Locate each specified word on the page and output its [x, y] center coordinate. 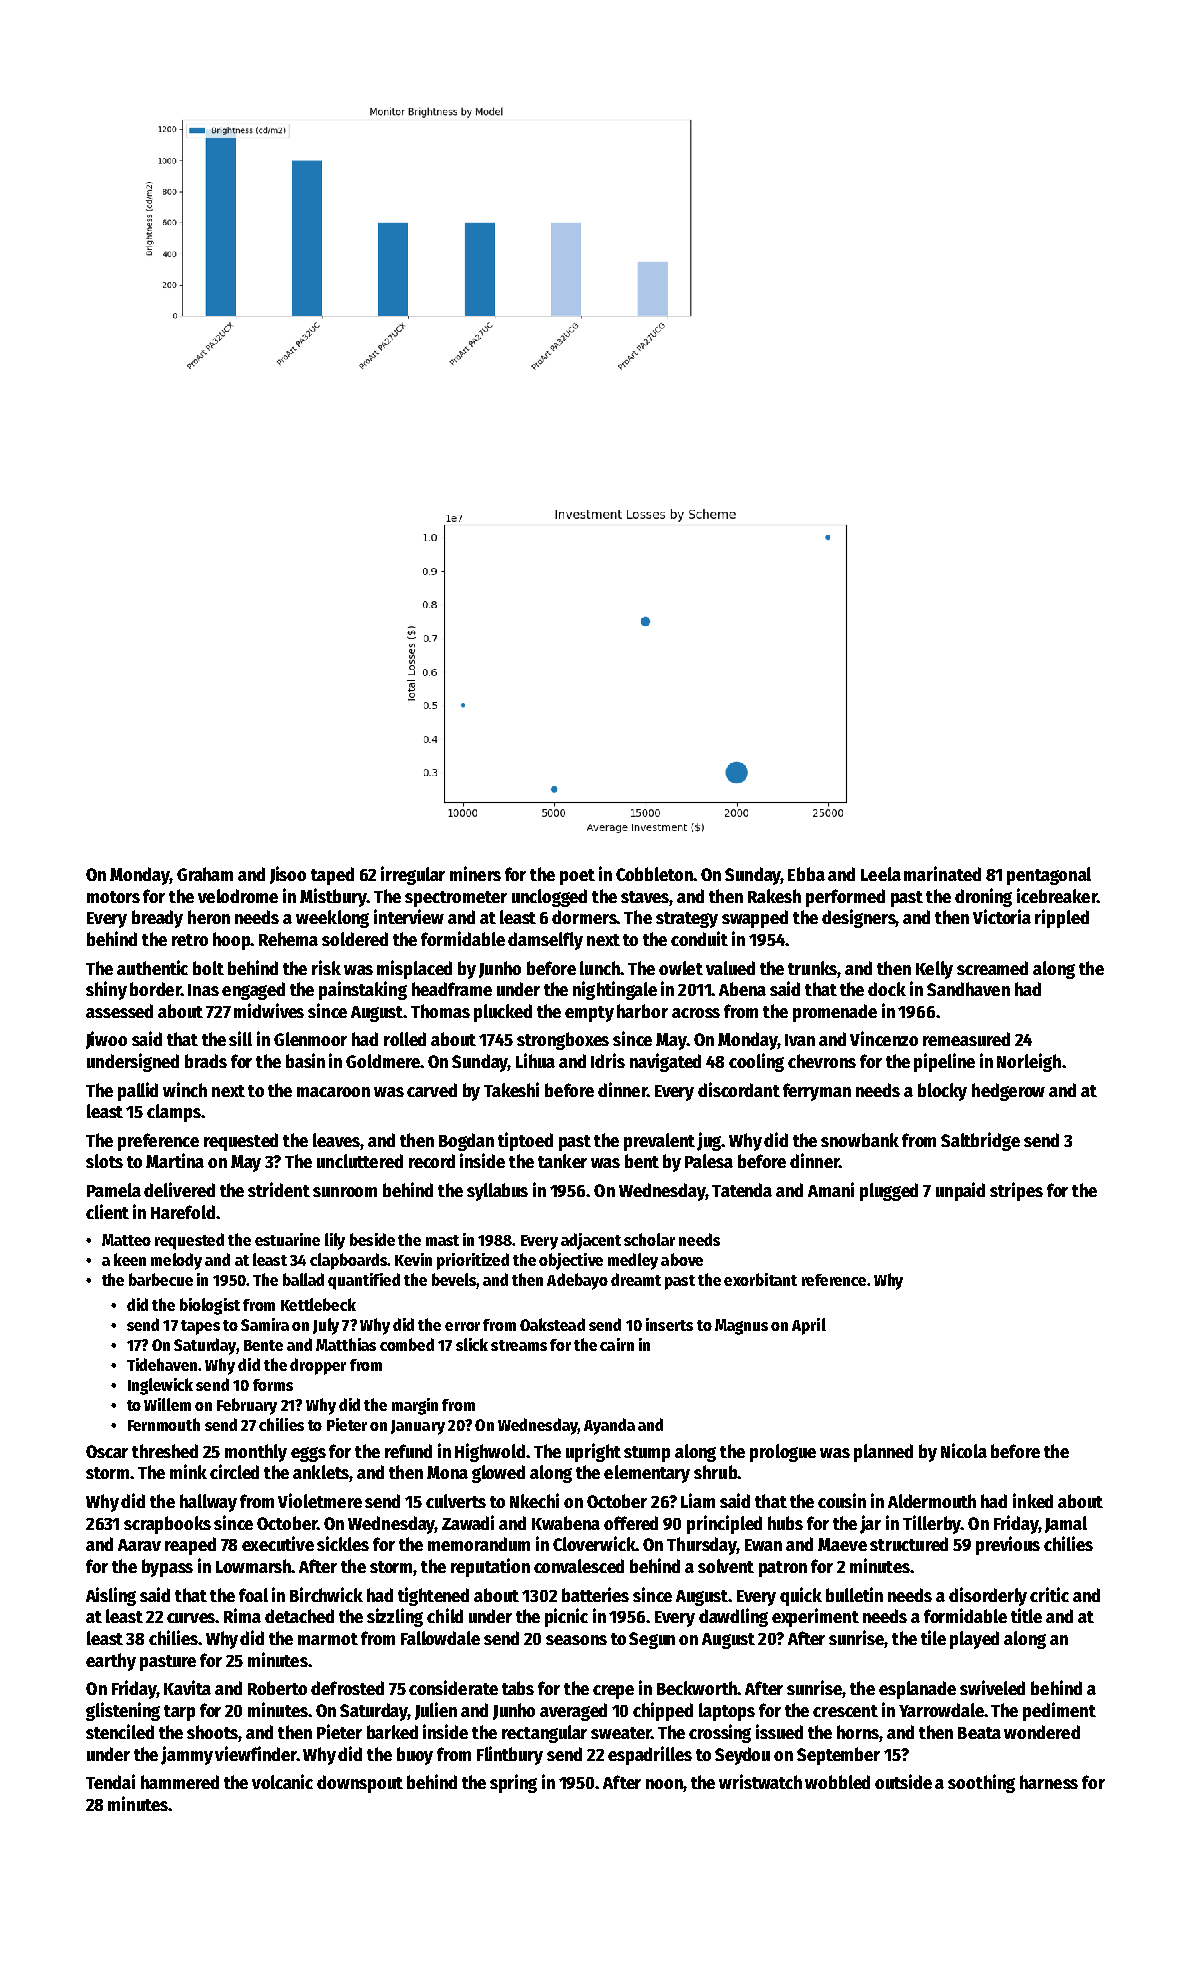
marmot [328, 1639]
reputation [490, 1567]
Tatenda [742, 1190]
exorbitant [760, 1279]
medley [633, 1261]
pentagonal [1049, 876]
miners [475, 873]
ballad [303, 1279]
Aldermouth [932, 1501]
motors [113, 897]
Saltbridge [980, 1141]
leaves [336, 1140]
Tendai [110, 1781]
